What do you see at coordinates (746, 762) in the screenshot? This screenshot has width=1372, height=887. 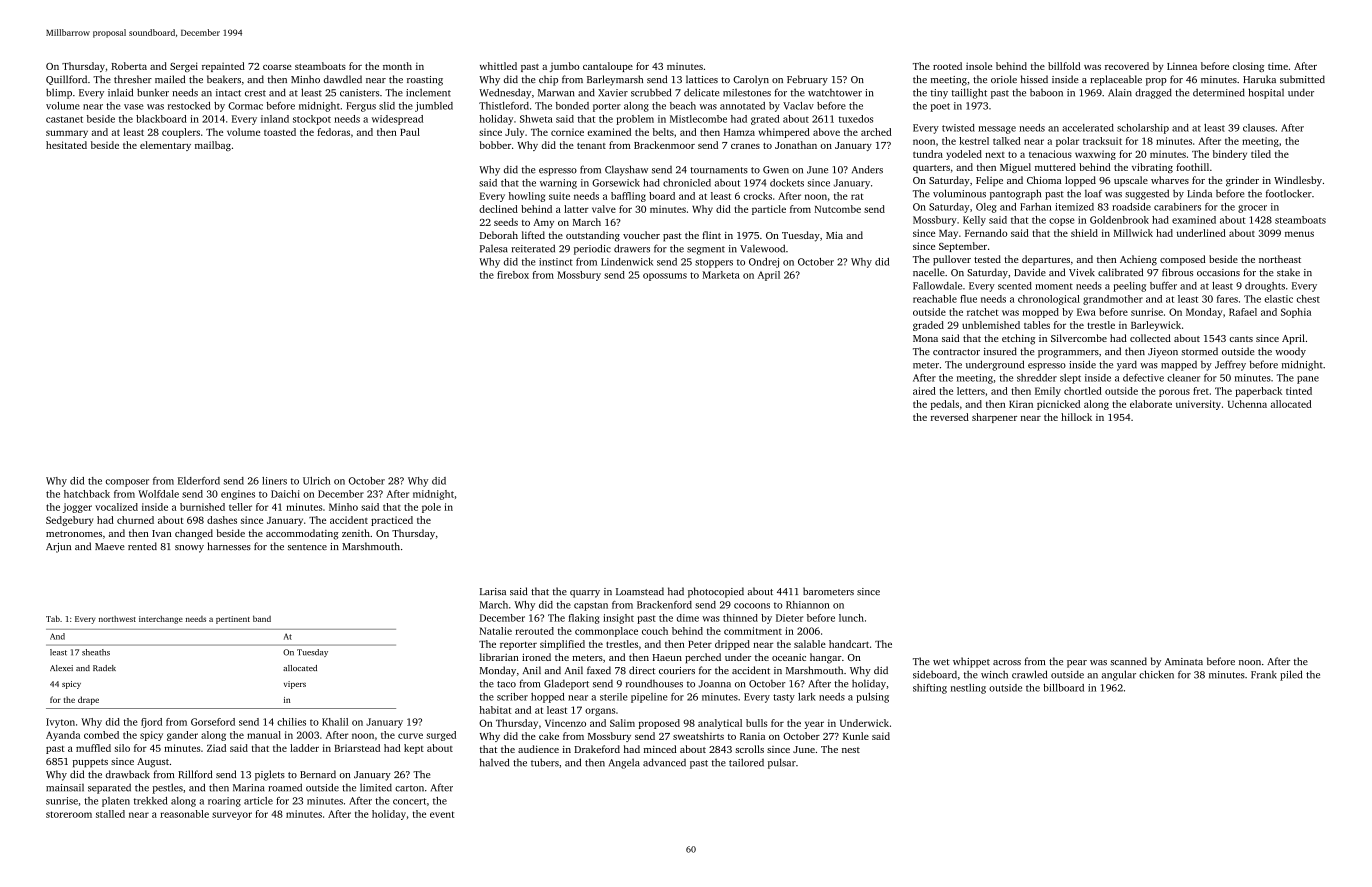 I see `tailored` at bounding box center [746, 762].
